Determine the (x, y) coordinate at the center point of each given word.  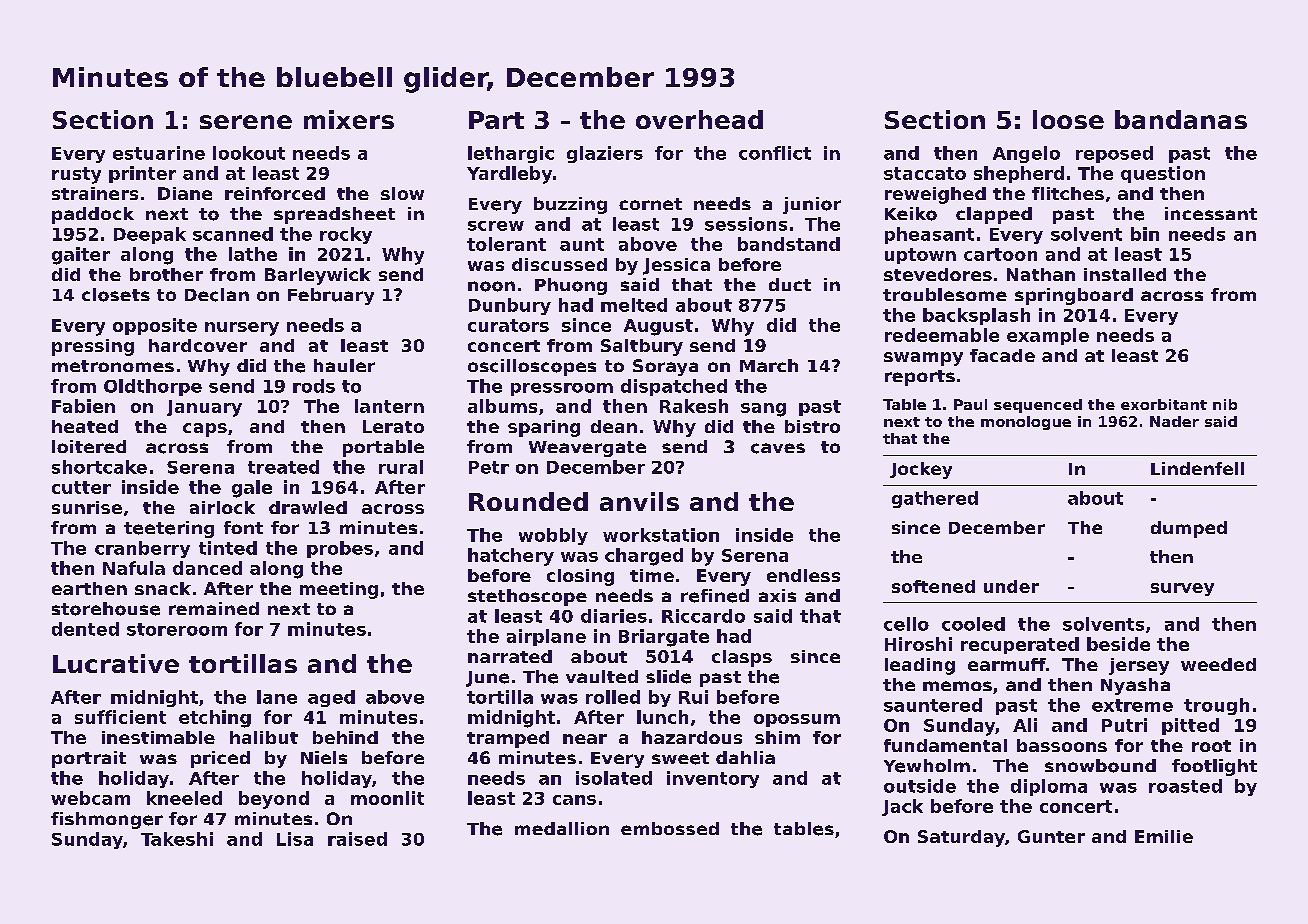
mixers (349, 119)
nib (1225, 404)
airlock (222, 507)
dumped (1189, 529)
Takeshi (177, 839)
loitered (89, 446)
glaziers (605, 154)
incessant (1211, 213)
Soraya (665, 367)
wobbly (553, 536)
